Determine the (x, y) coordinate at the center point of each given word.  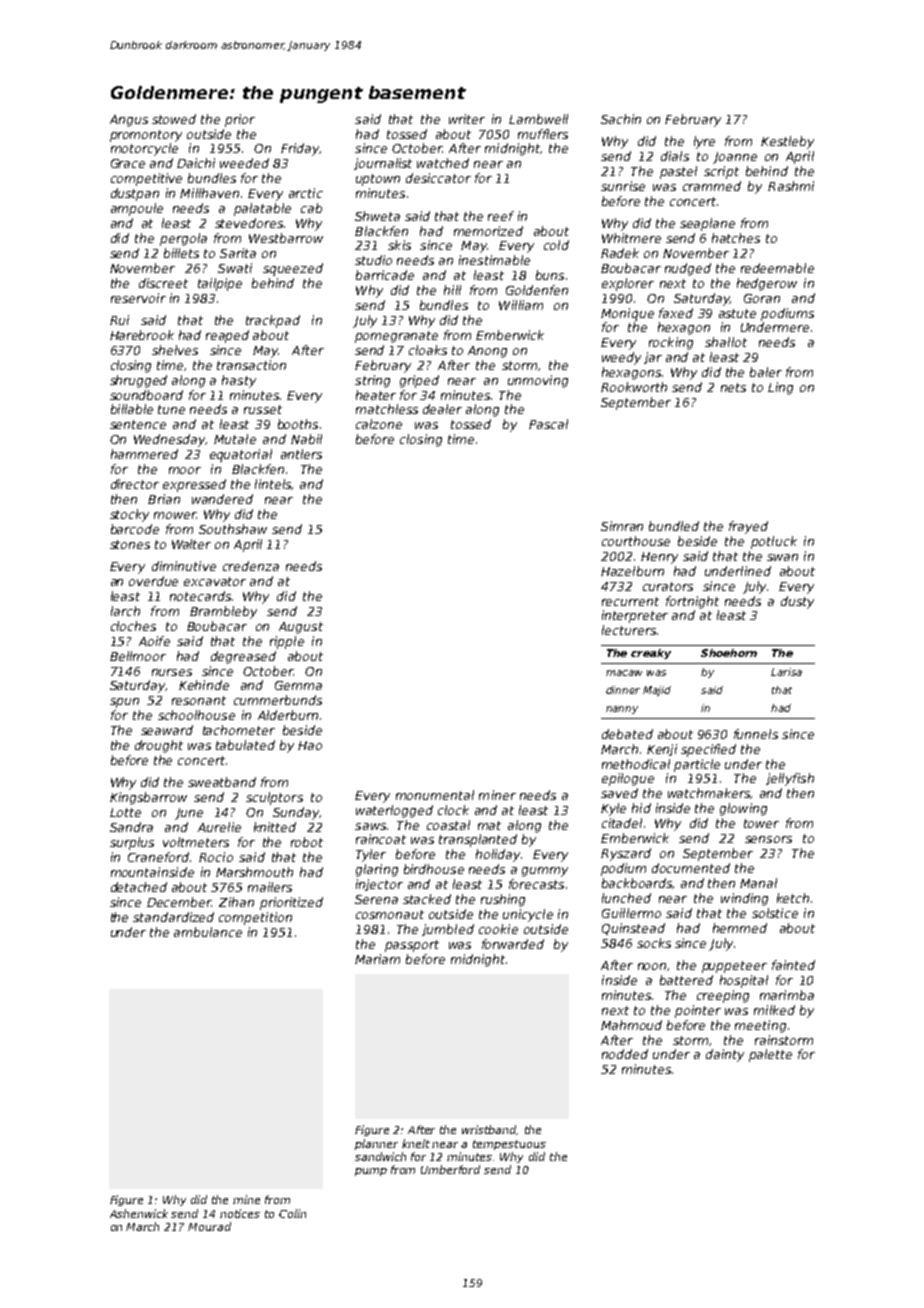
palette (770, 1055)
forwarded (513, 944)
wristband (489, 1130)
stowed (174, 119)
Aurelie (219, 827)
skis (399, 245)
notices (240, 1213)
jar (653, 358)
